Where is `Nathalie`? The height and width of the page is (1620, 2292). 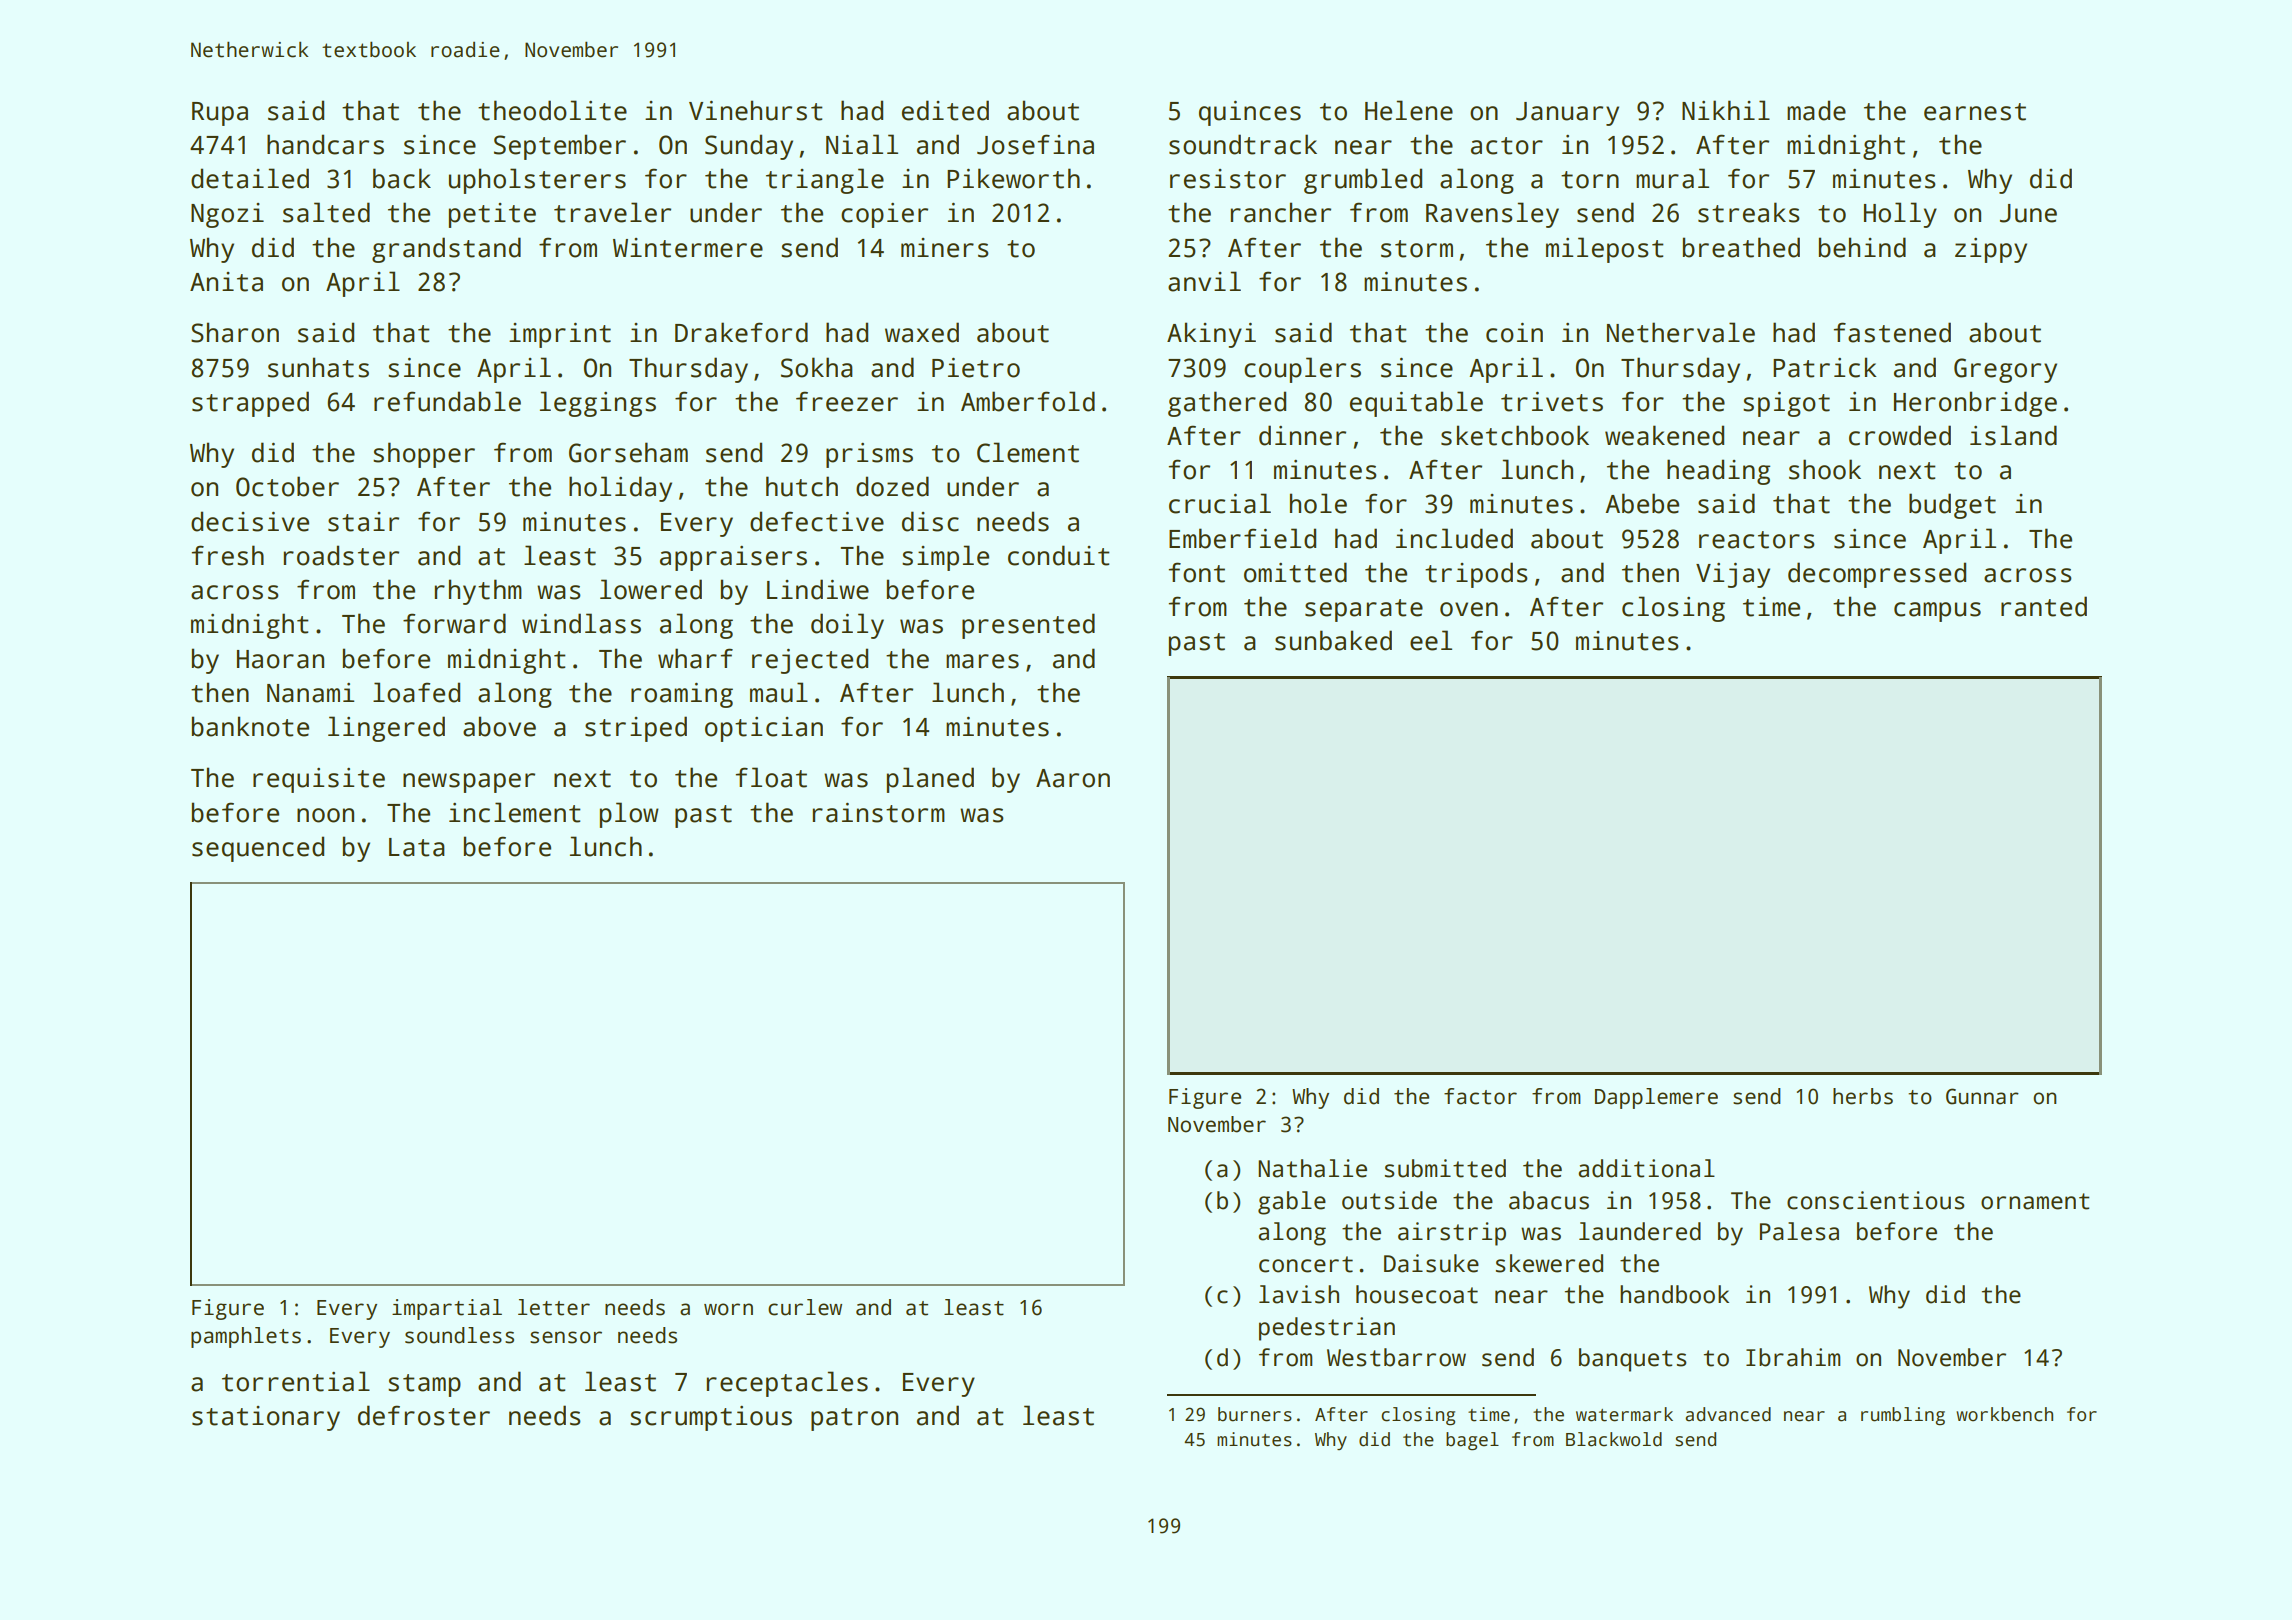
Nathalie is located at coordinates (1312, 1168).
